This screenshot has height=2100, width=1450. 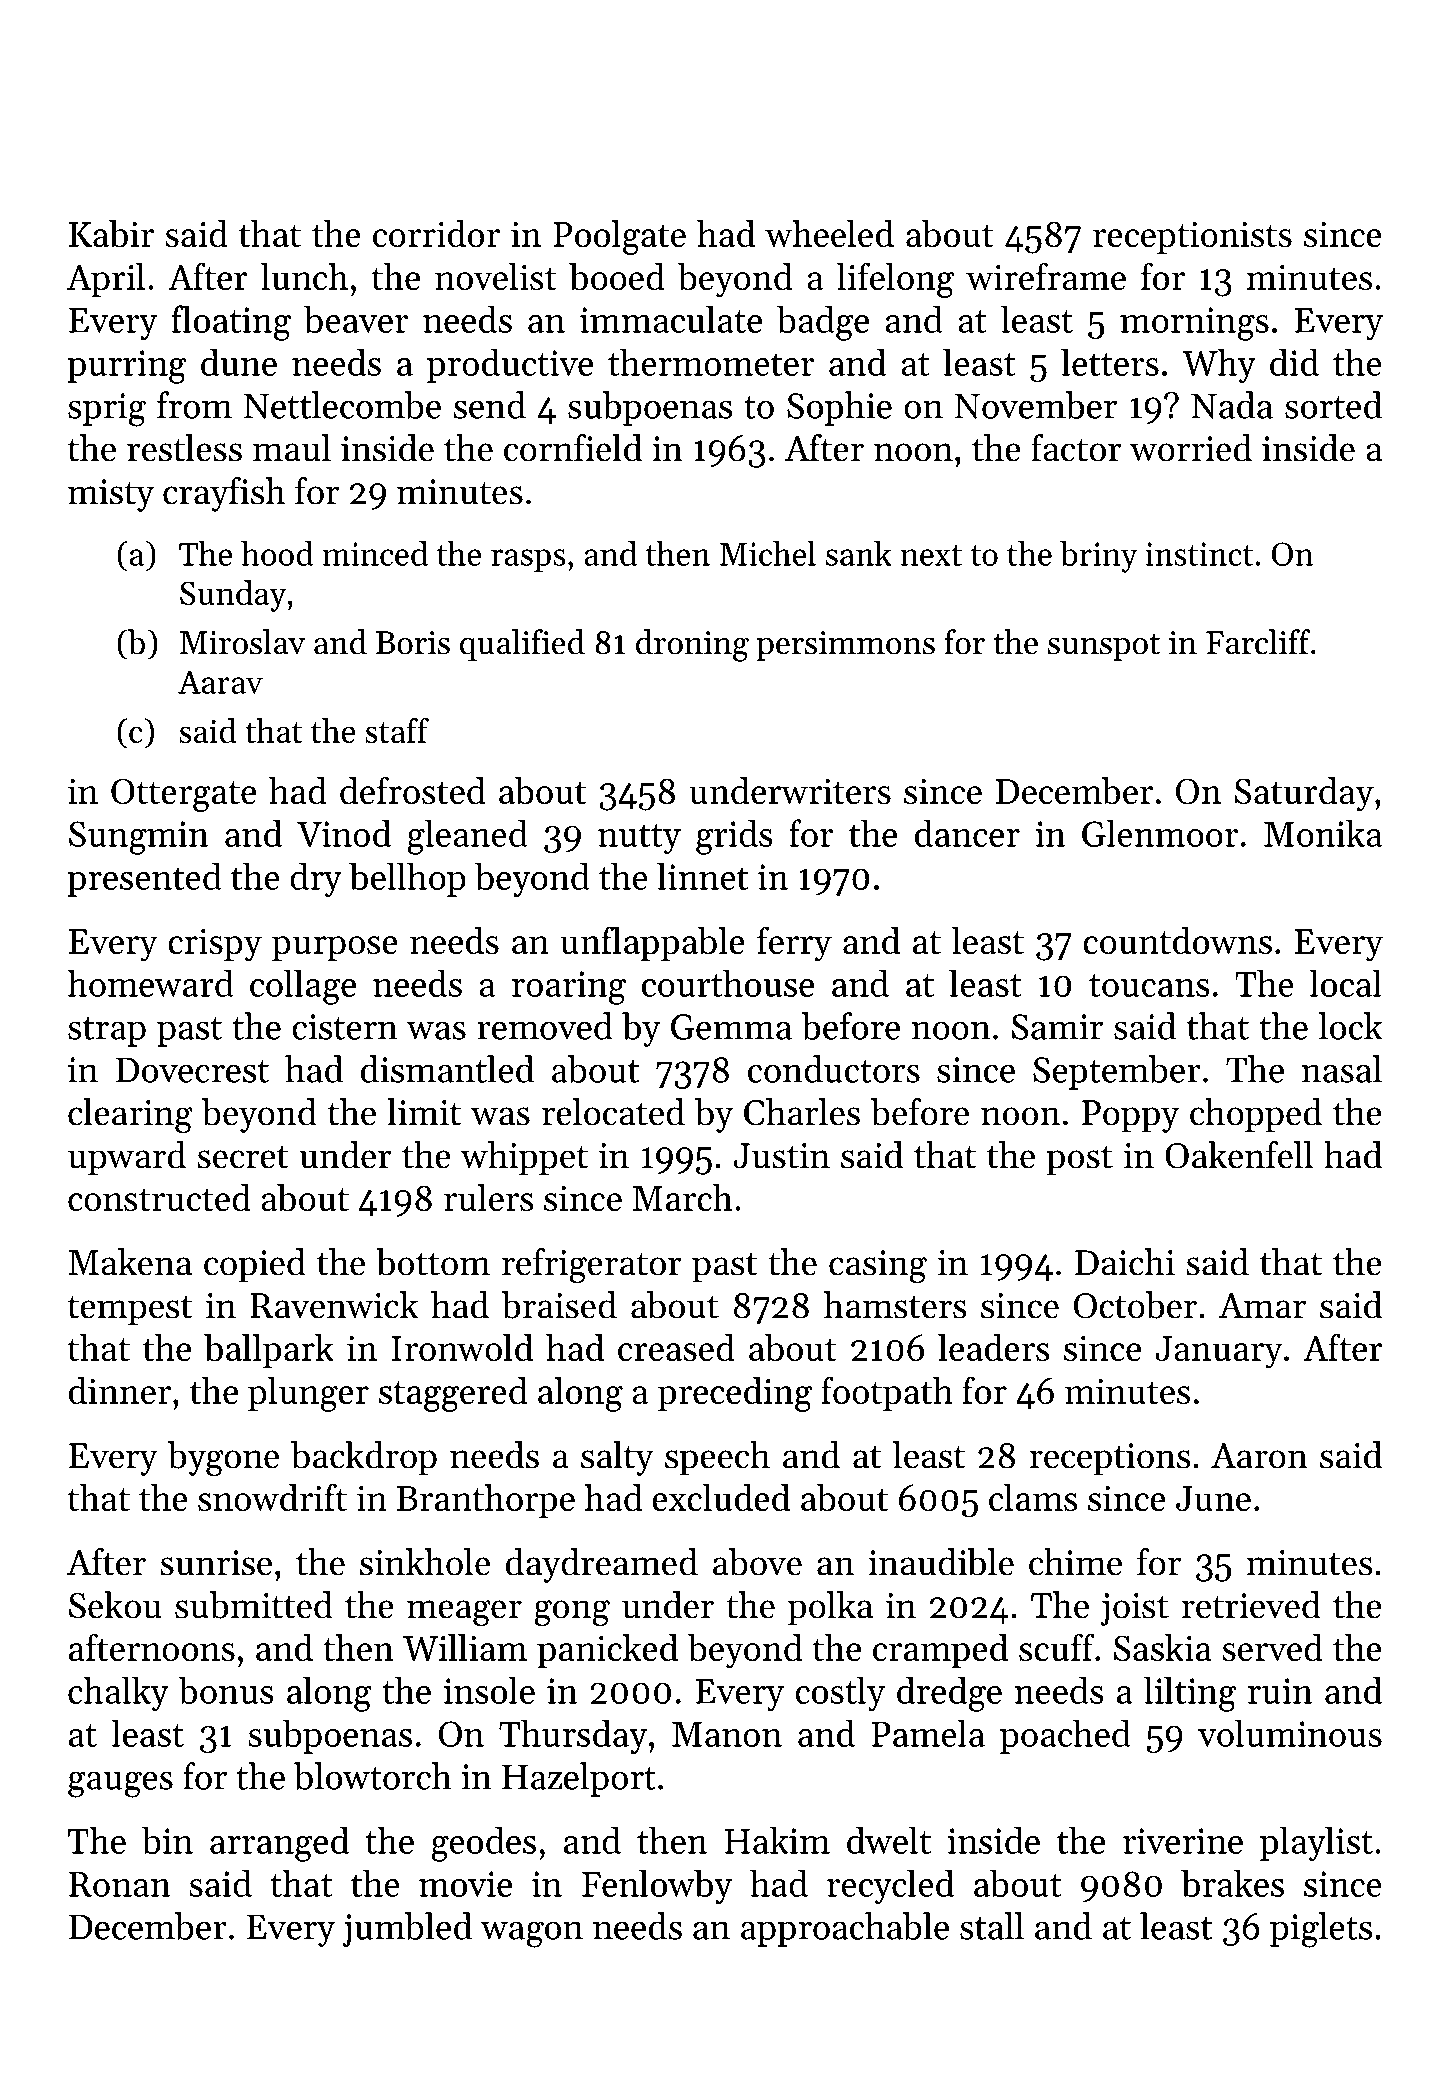 I want to click on floating, so click(x=231, y=323).
